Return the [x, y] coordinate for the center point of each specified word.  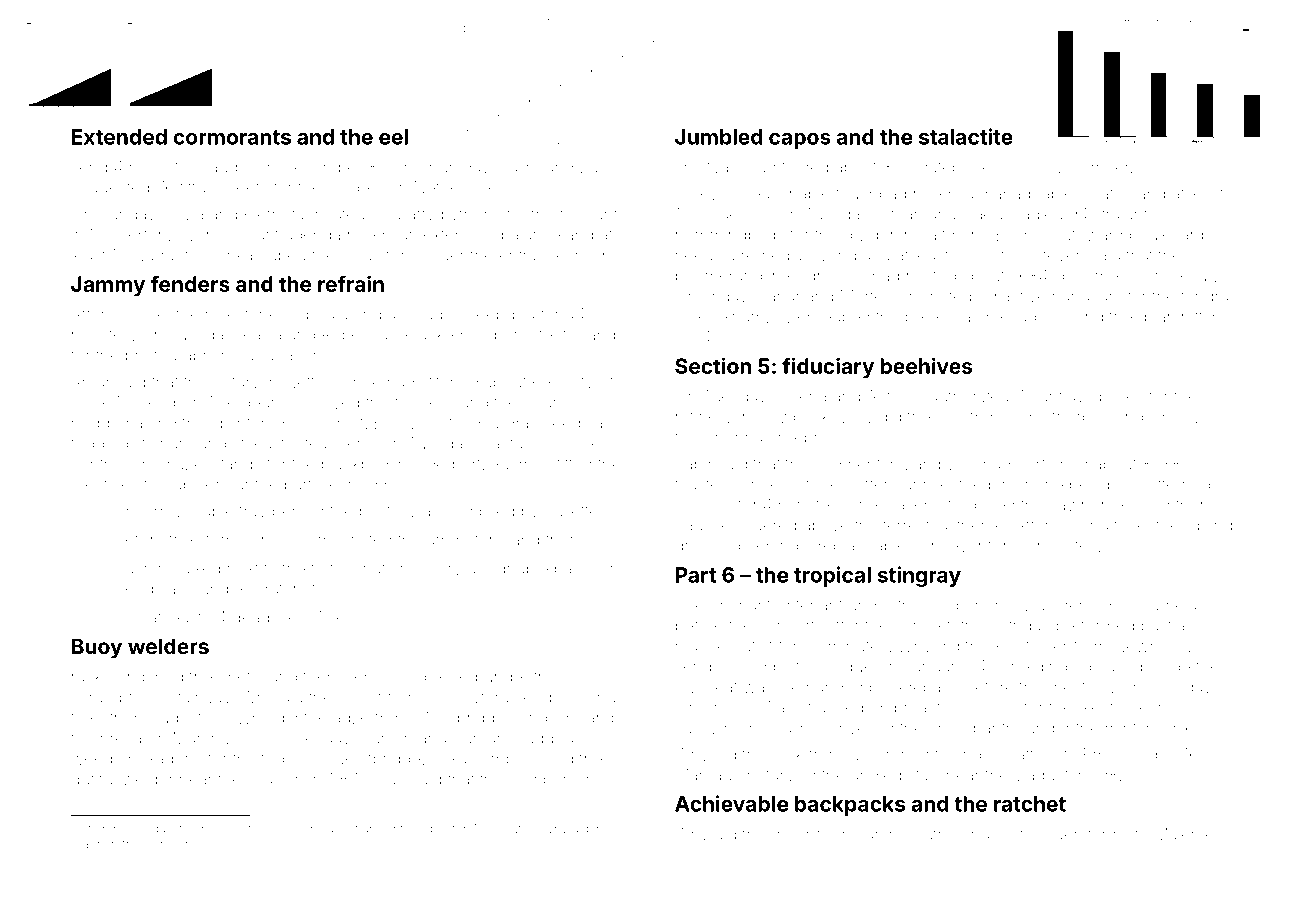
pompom [542, 782]
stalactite [966, 136]
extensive [459, 235]
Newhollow [1156, 646]
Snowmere [183, 844]
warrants [165, 256]
